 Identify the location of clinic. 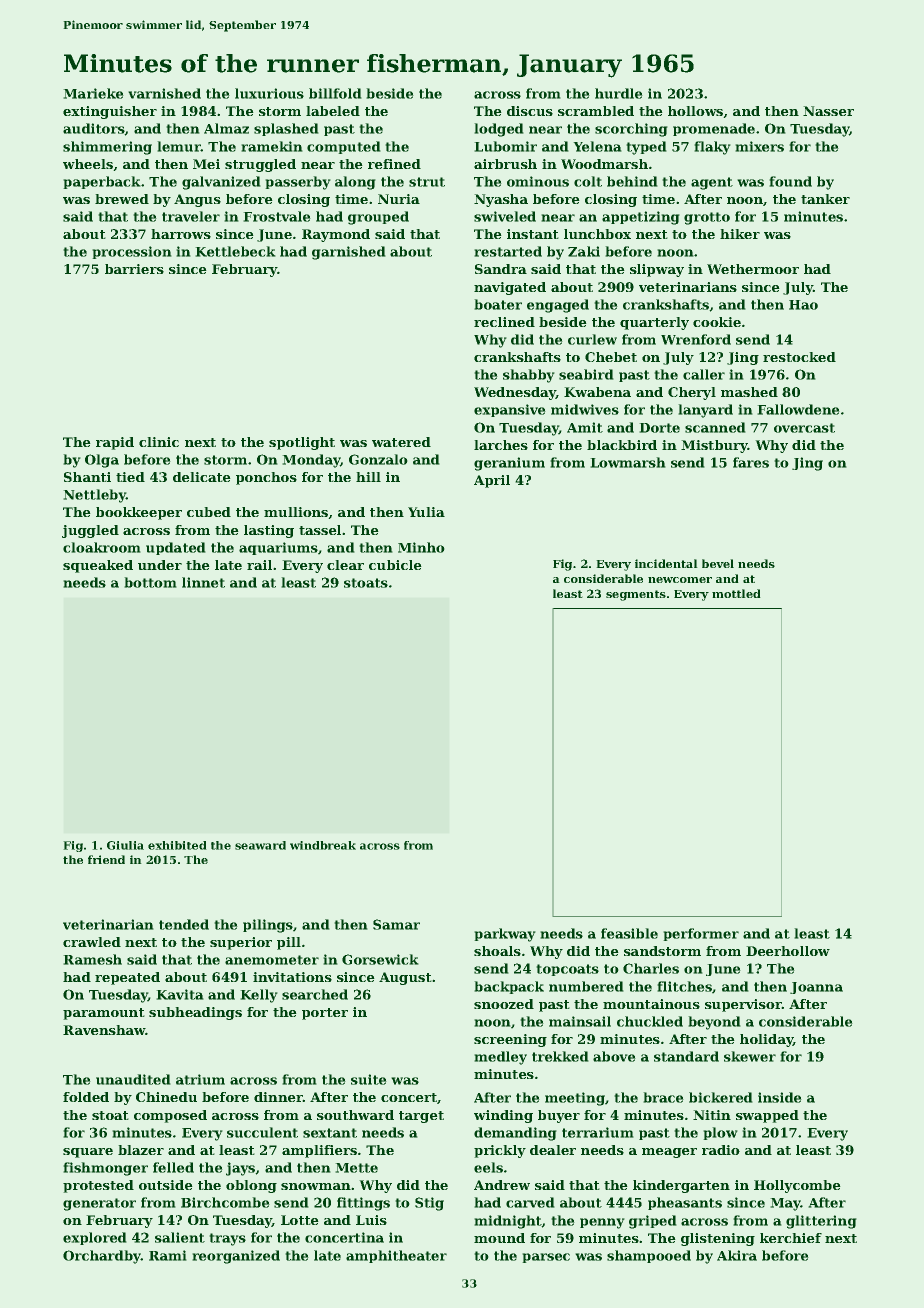
(159, 442).
